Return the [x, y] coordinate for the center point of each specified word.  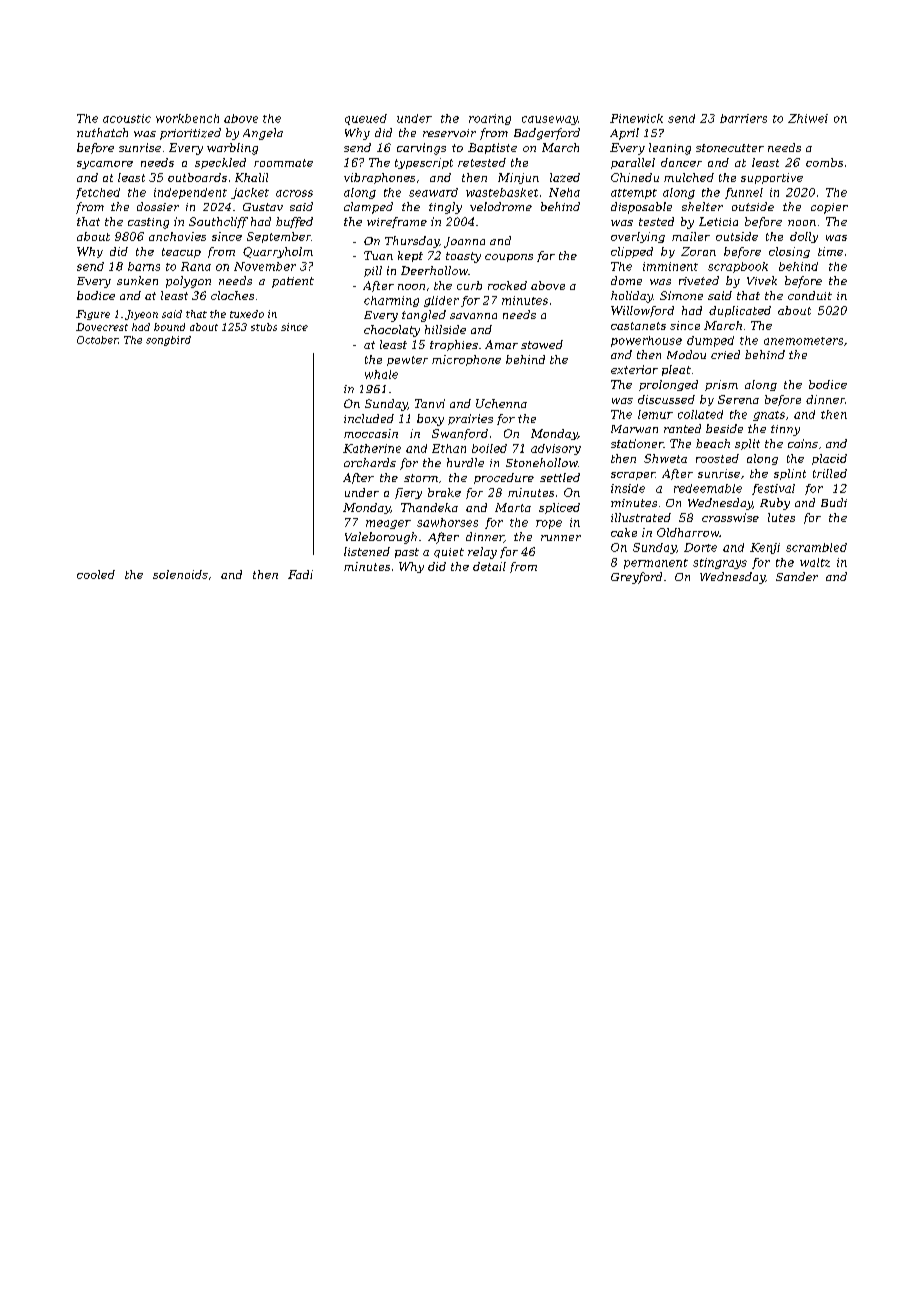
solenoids [180, 574]
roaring [490, 119]
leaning [670, 149]
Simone [681, 295]
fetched [98, 193]
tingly [445, 208]
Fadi [300, 574]
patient [293, 282]
